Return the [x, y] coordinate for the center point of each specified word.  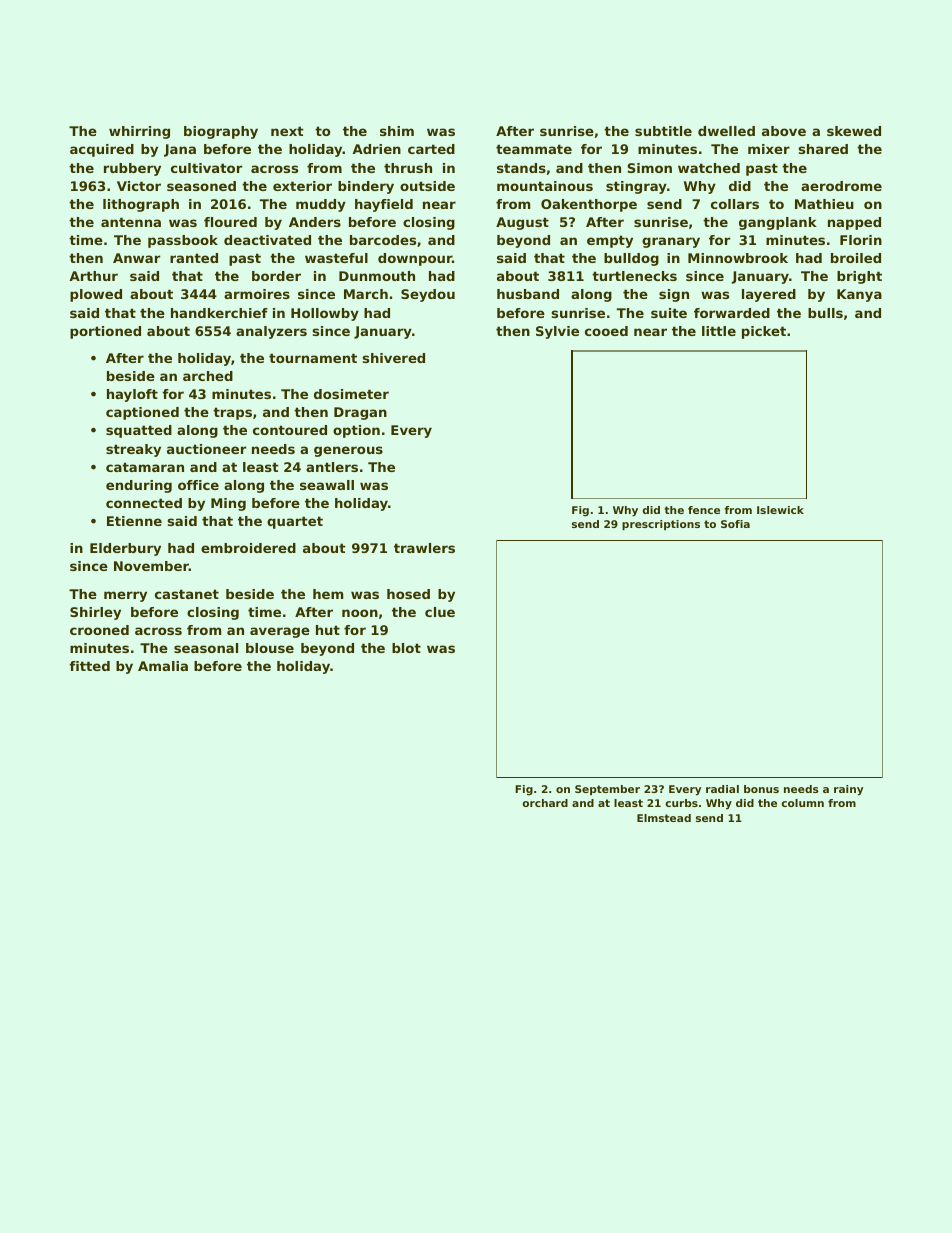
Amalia [163, 666]
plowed [96, 295]
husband [528, 294]
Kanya [859, 295]
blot [406, 648]
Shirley [95, 613]
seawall [327, 485]
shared [823, 149]
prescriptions [661, 525]
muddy [321, 205]
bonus [761, 789]
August [522, 223]
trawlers [424, 548]
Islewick [780, 510]
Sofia [735, 524]
